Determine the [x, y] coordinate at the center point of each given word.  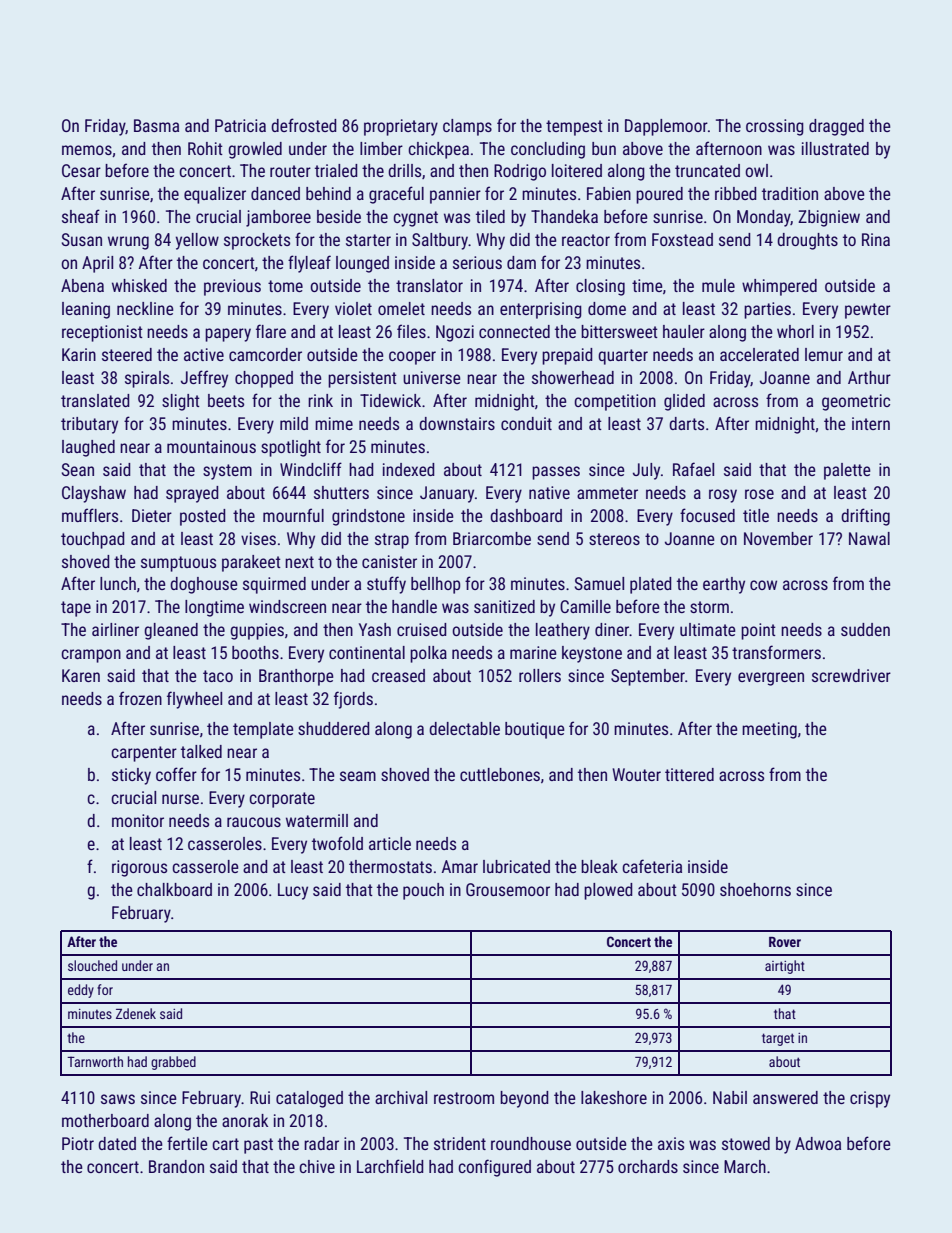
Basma [156, 125]
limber [381, 148]
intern [871, 423]
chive [317, 1166]
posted [203, 517]
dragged [836, 127]
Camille [585, 606]
